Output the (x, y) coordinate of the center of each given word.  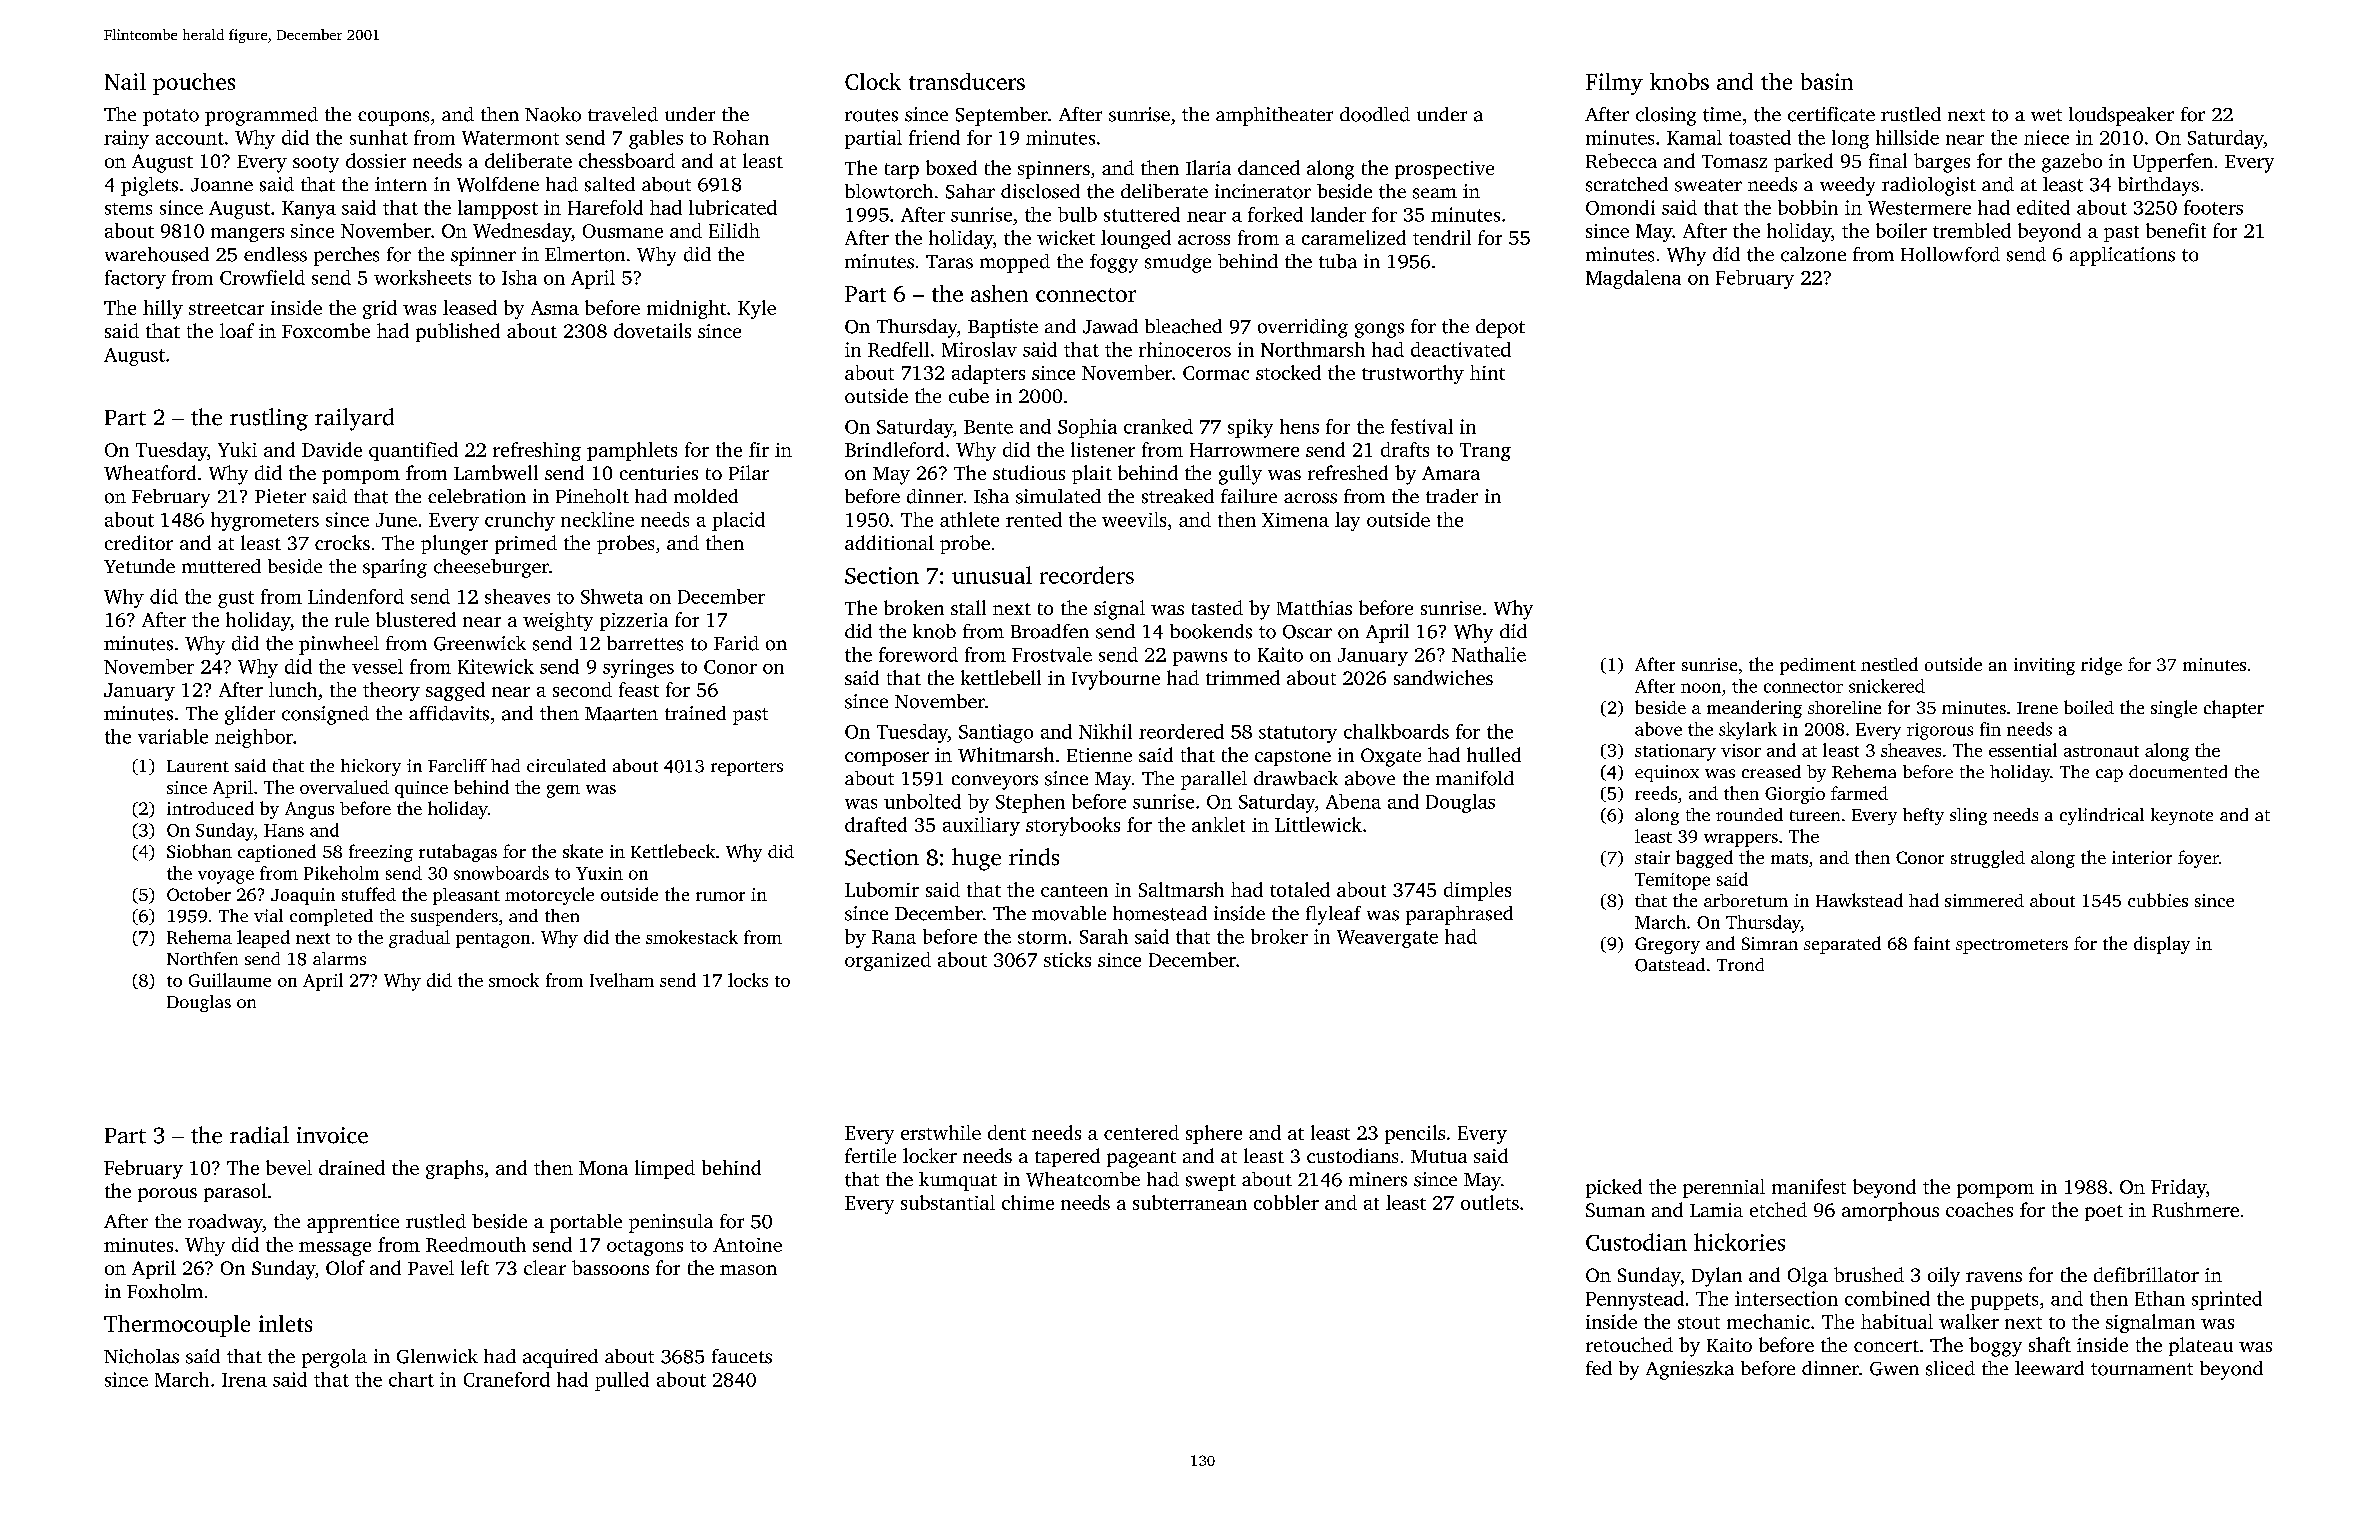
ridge (2101, 666)
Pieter (280, 496)
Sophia (1087, 428)
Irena (244, 1380)
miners (1378, 1179)
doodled (1375, 114)
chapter (2234, 709)
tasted (1217, 607)
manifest (1809, 1186)
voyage (226, 877)
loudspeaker (2121, 116)
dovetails (652, 330)
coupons (393, 118)
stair (1652, 857)
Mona (603, 1168)
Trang (1485, 452)
